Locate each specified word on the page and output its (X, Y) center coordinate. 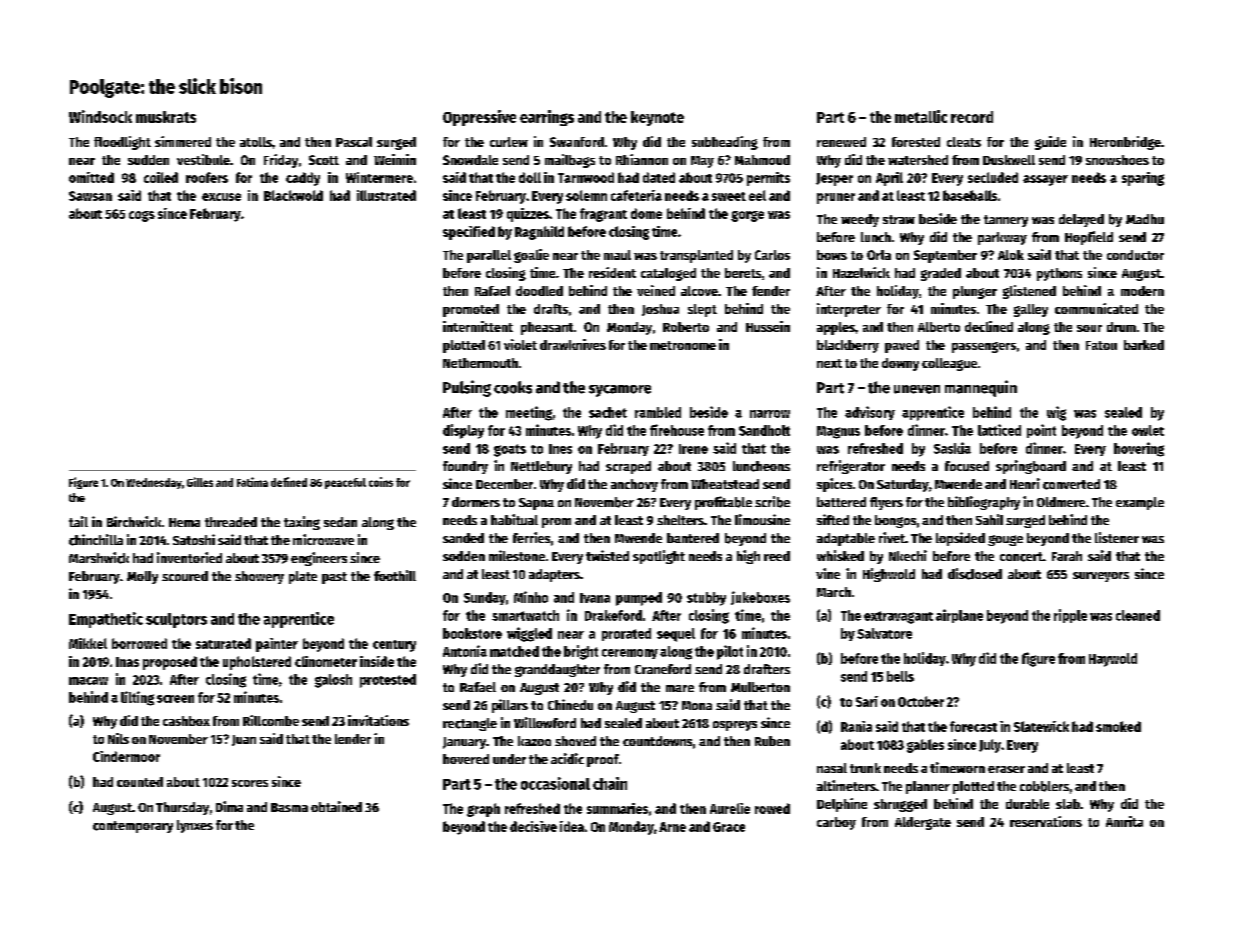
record (972, 117)
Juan (244, 740)
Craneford (663, 669)
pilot (730, 652)
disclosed (975, 574)
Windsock (100, 116)
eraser (1006, 769)
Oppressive (479, 118)
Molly (142, 577)
